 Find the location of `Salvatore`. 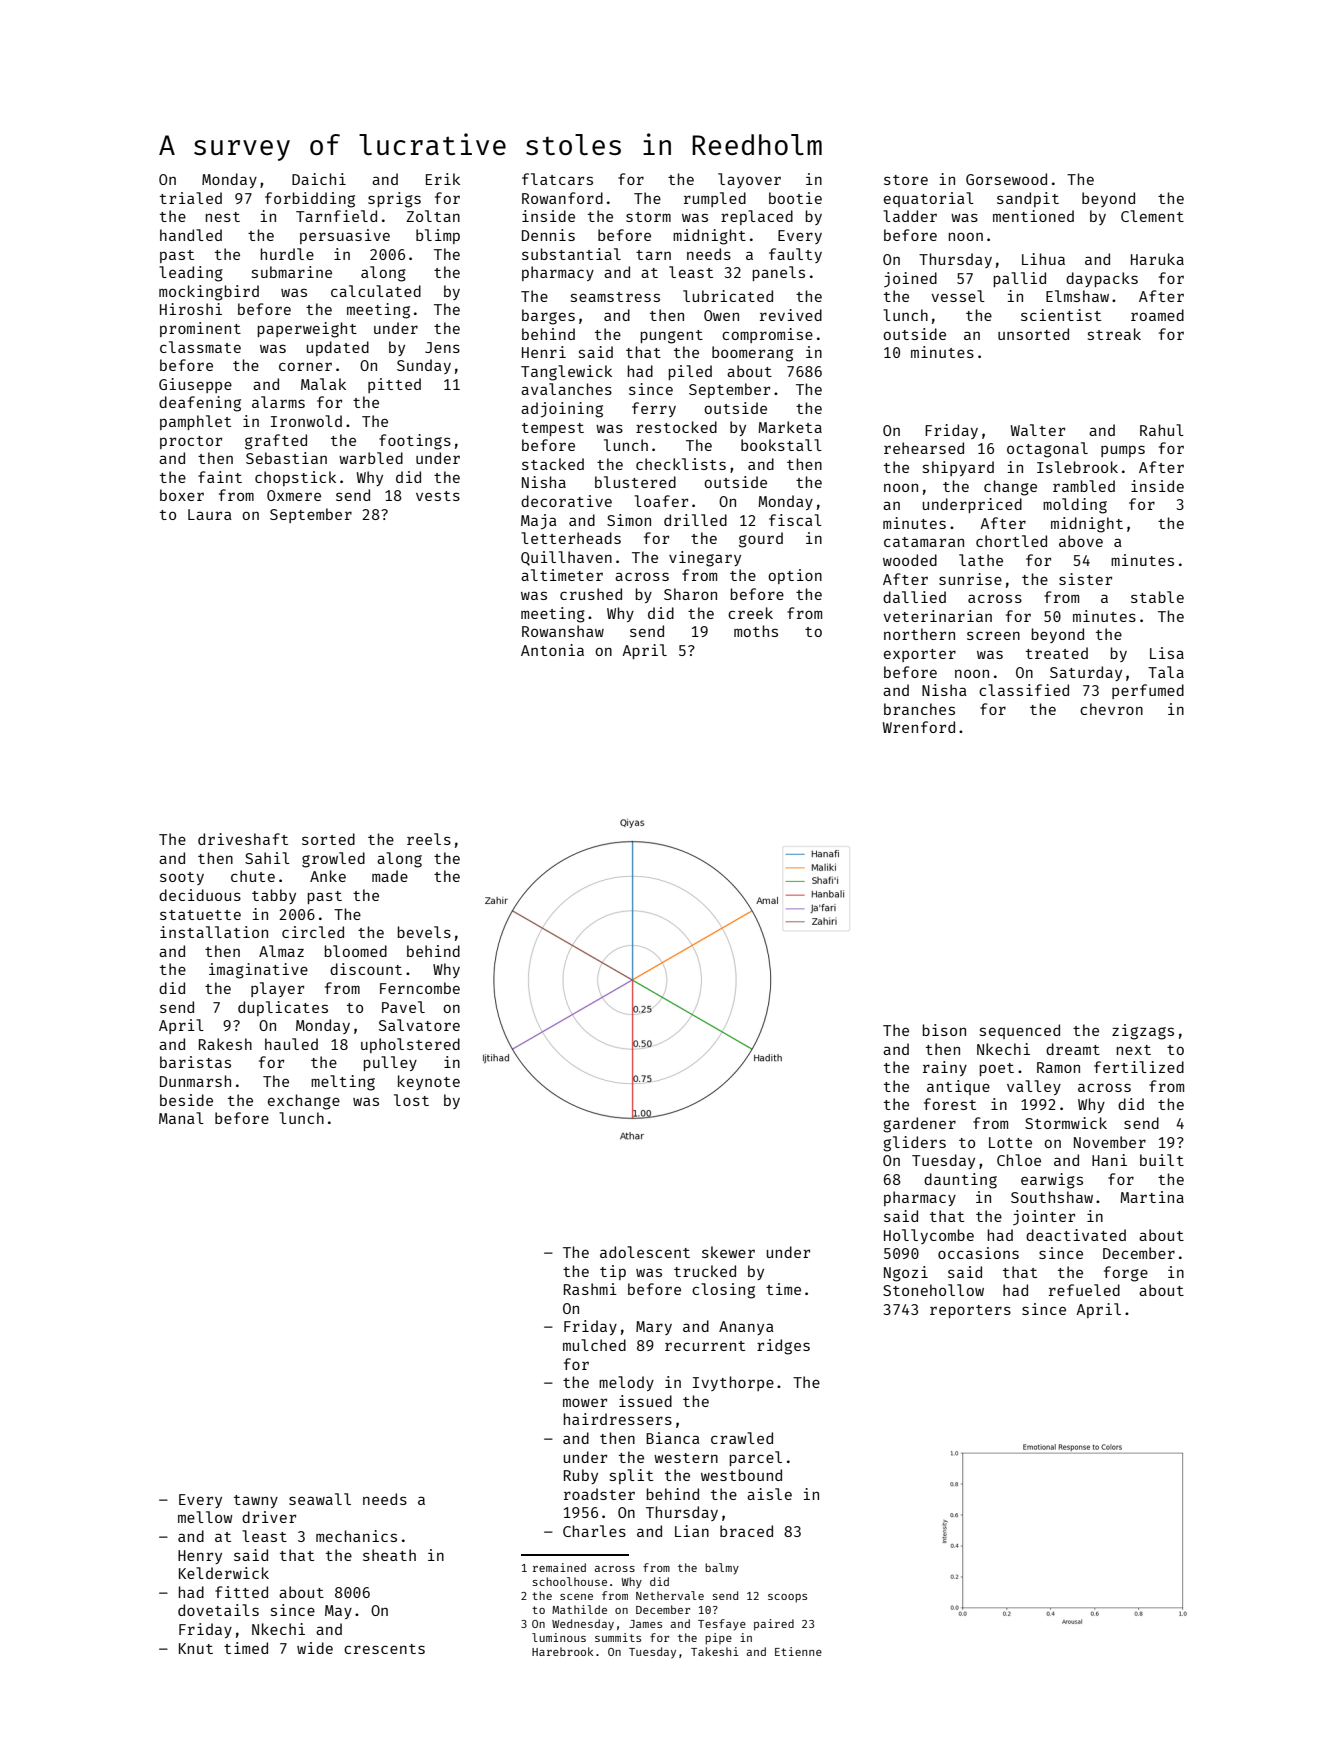

Salvatore is located at coordinates (419, 1025).
